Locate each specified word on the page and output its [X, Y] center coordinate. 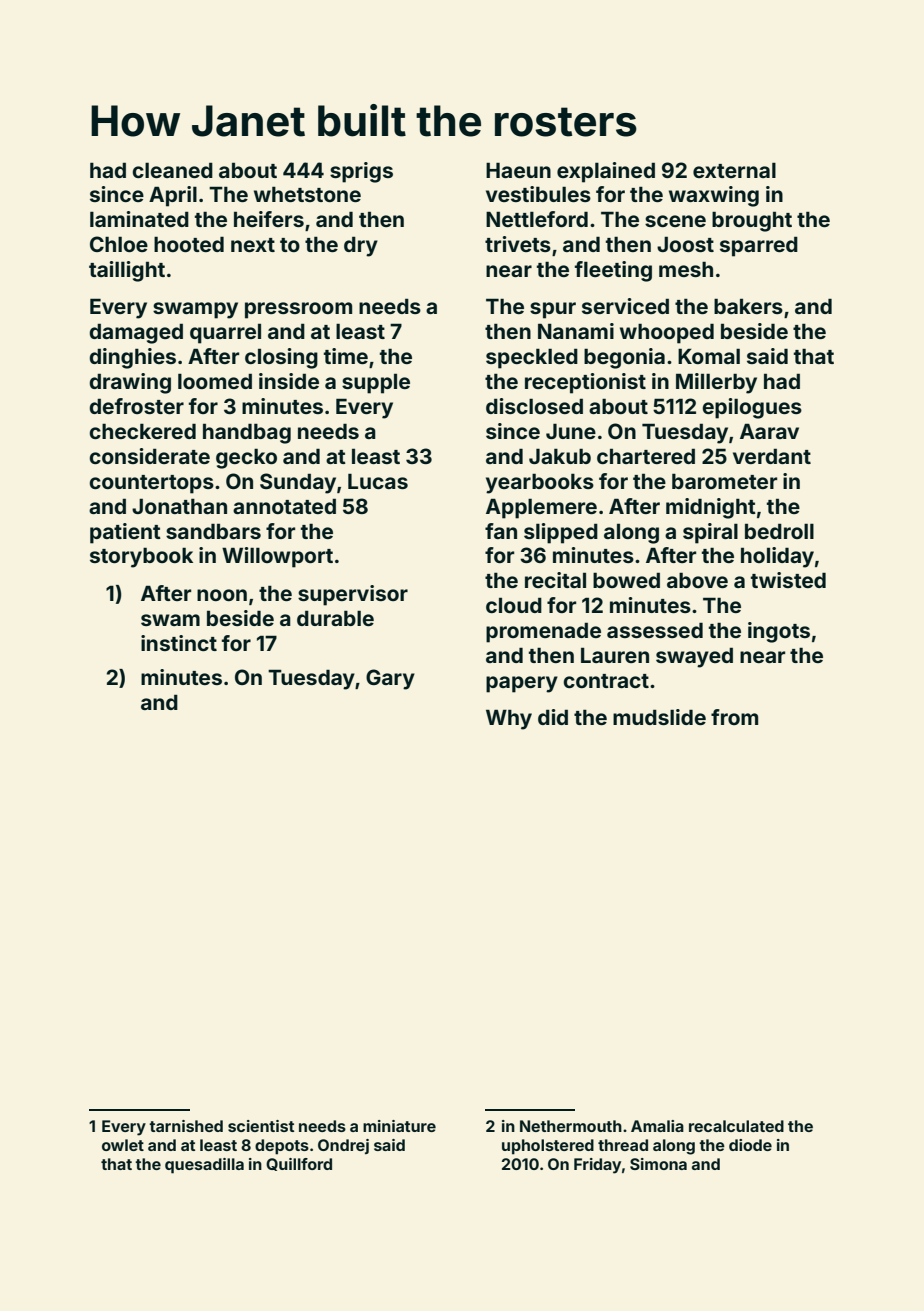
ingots [779, 632]
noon [222, 595]
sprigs [361, 172]
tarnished [186, 1126]
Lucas [378, 481]
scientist [261, 1126]
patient [125, 533]
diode [750, 1145]
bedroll [779, 531]
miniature [399, 1126]
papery [522, 684]
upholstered [548, 1147]
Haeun [518, 170]
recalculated [736, 1126]
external [734, 170]
